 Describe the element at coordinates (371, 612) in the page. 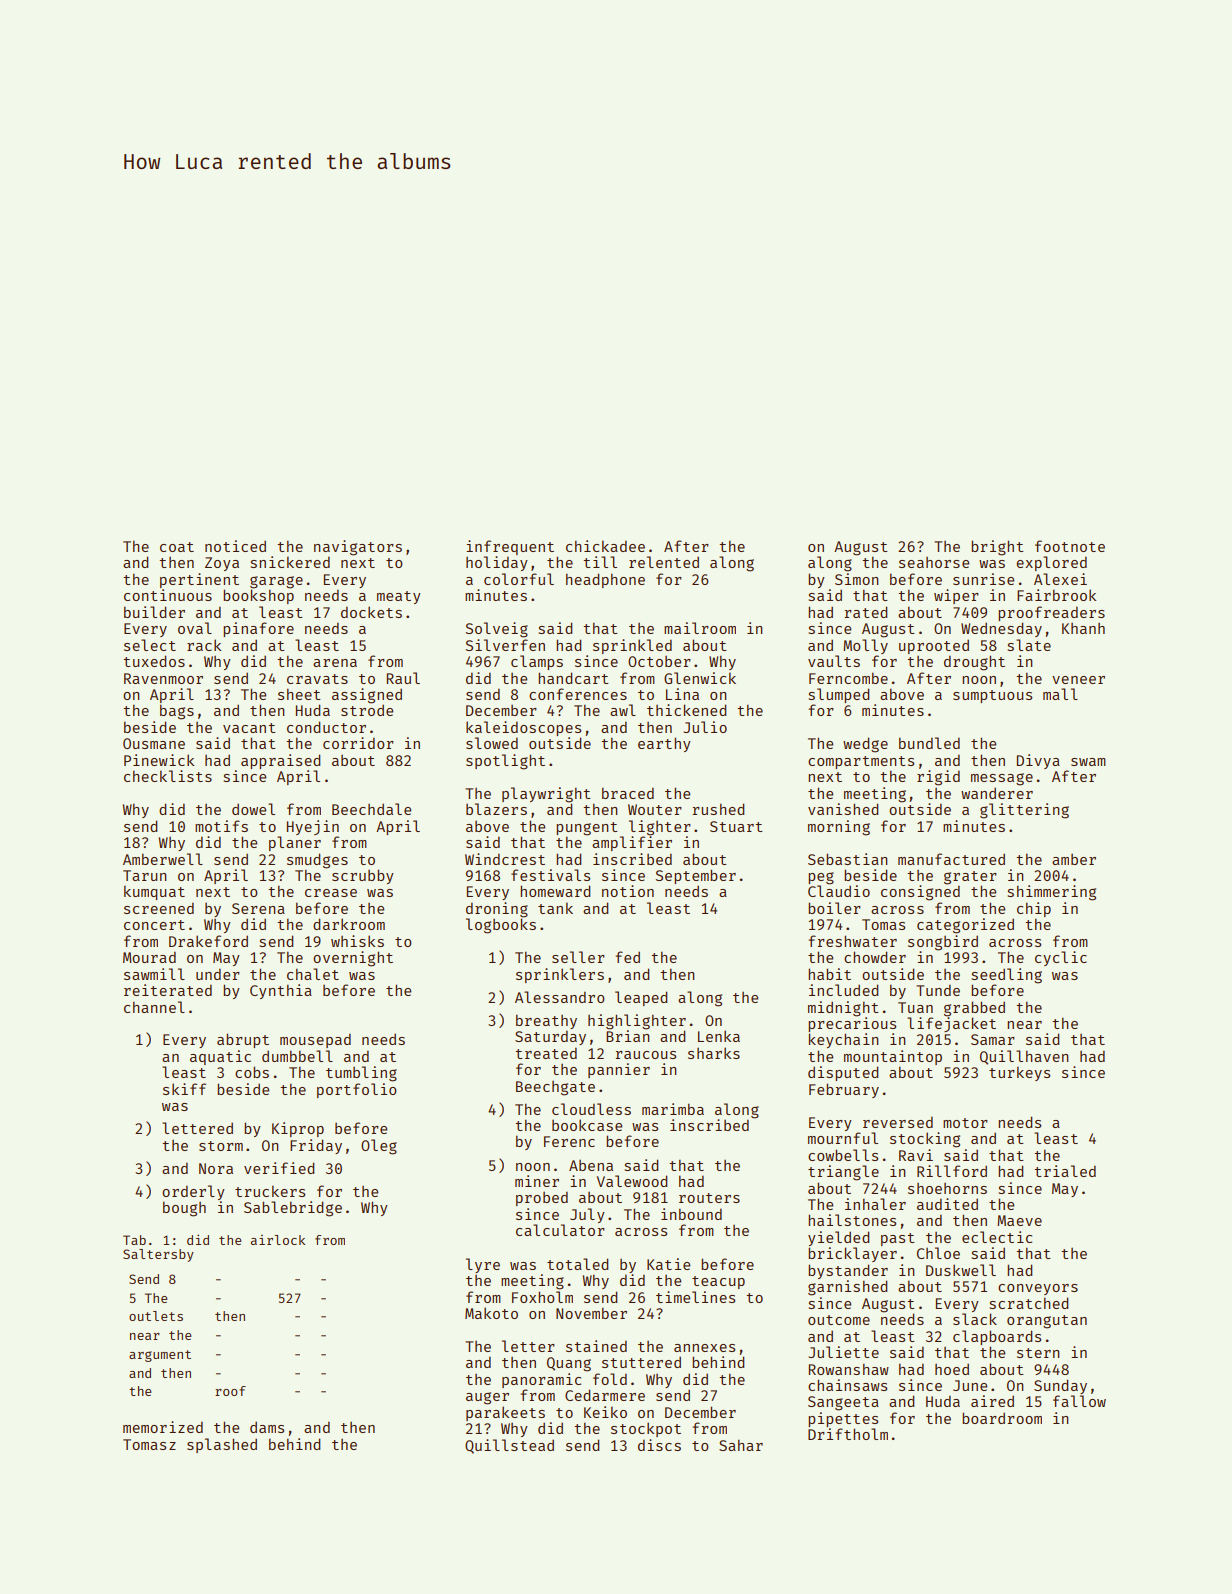

I see `dockets` at that location.
